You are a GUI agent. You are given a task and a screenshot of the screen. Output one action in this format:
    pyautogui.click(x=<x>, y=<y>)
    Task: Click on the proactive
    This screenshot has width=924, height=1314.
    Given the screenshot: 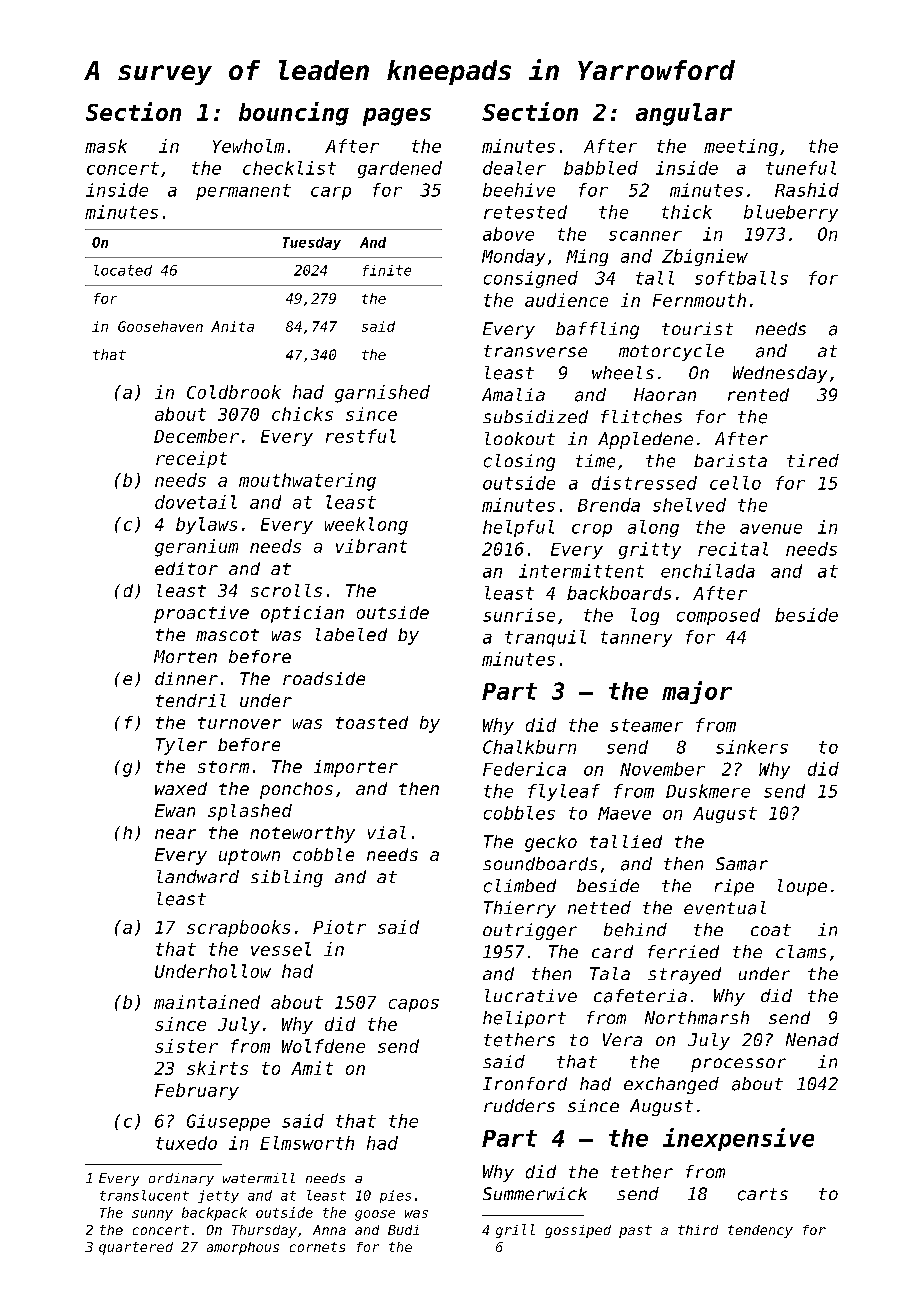 What is the action you would take?
    pyautogui.click(x=201, y=614)
